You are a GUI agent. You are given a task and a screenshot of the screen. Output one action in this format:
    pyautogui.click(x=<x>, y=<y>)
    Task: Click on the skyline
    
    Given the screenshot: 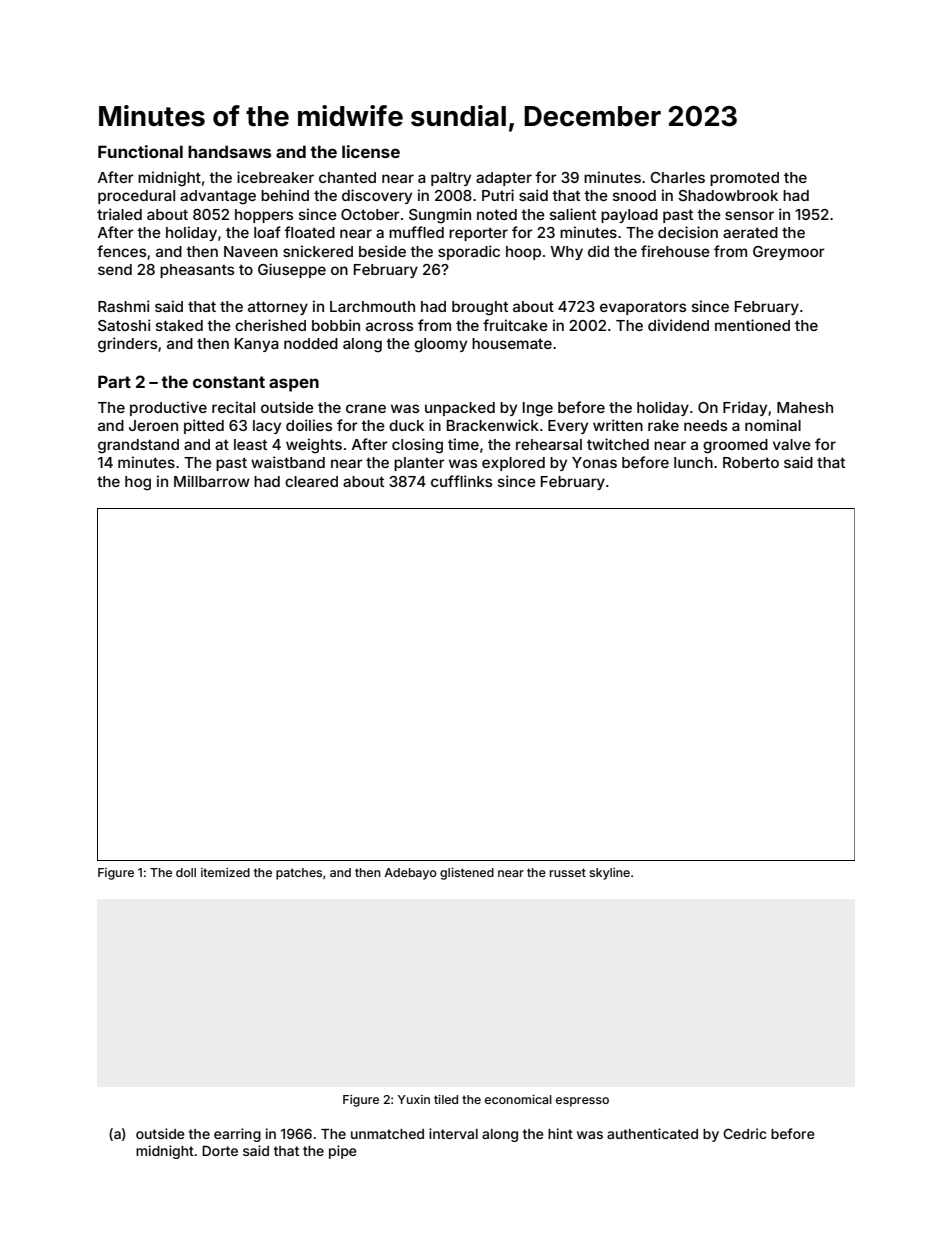 What is the action you would take?
    pyautogui.click(x=609, y=874)
